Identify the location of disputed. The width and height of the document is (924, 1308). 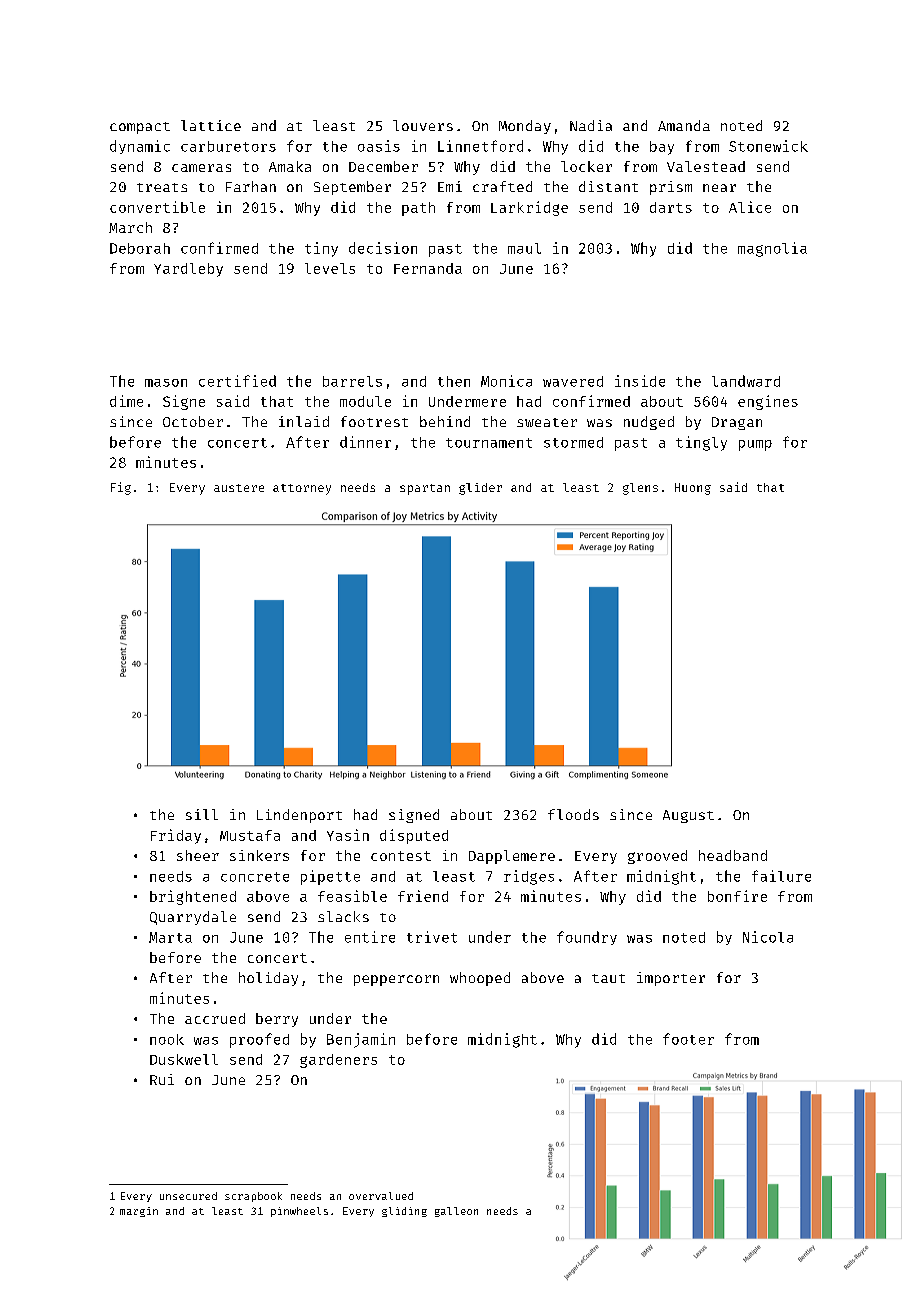
(414, 836).
